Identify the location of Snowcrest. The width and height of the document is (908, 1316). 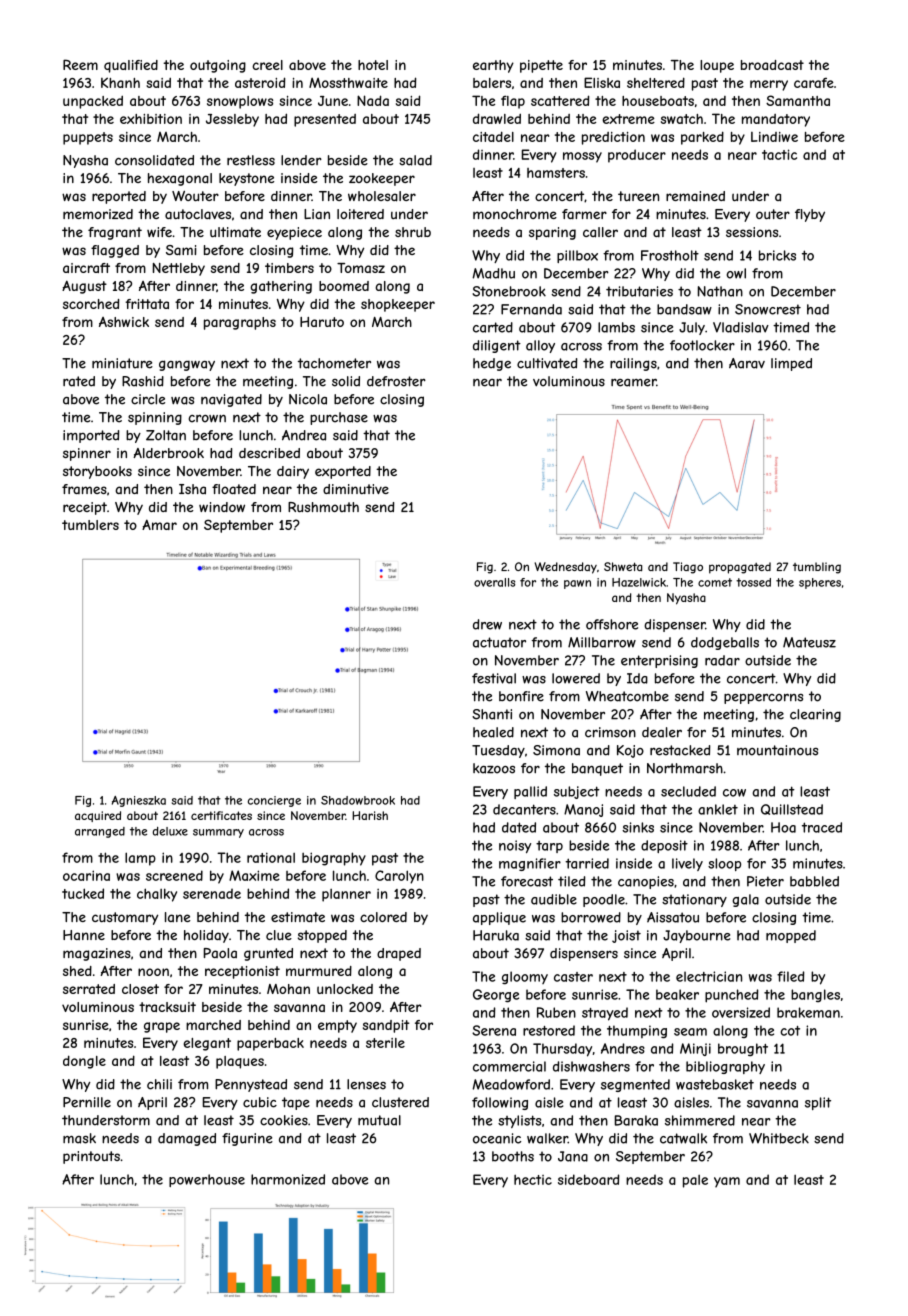
(768, 309).
